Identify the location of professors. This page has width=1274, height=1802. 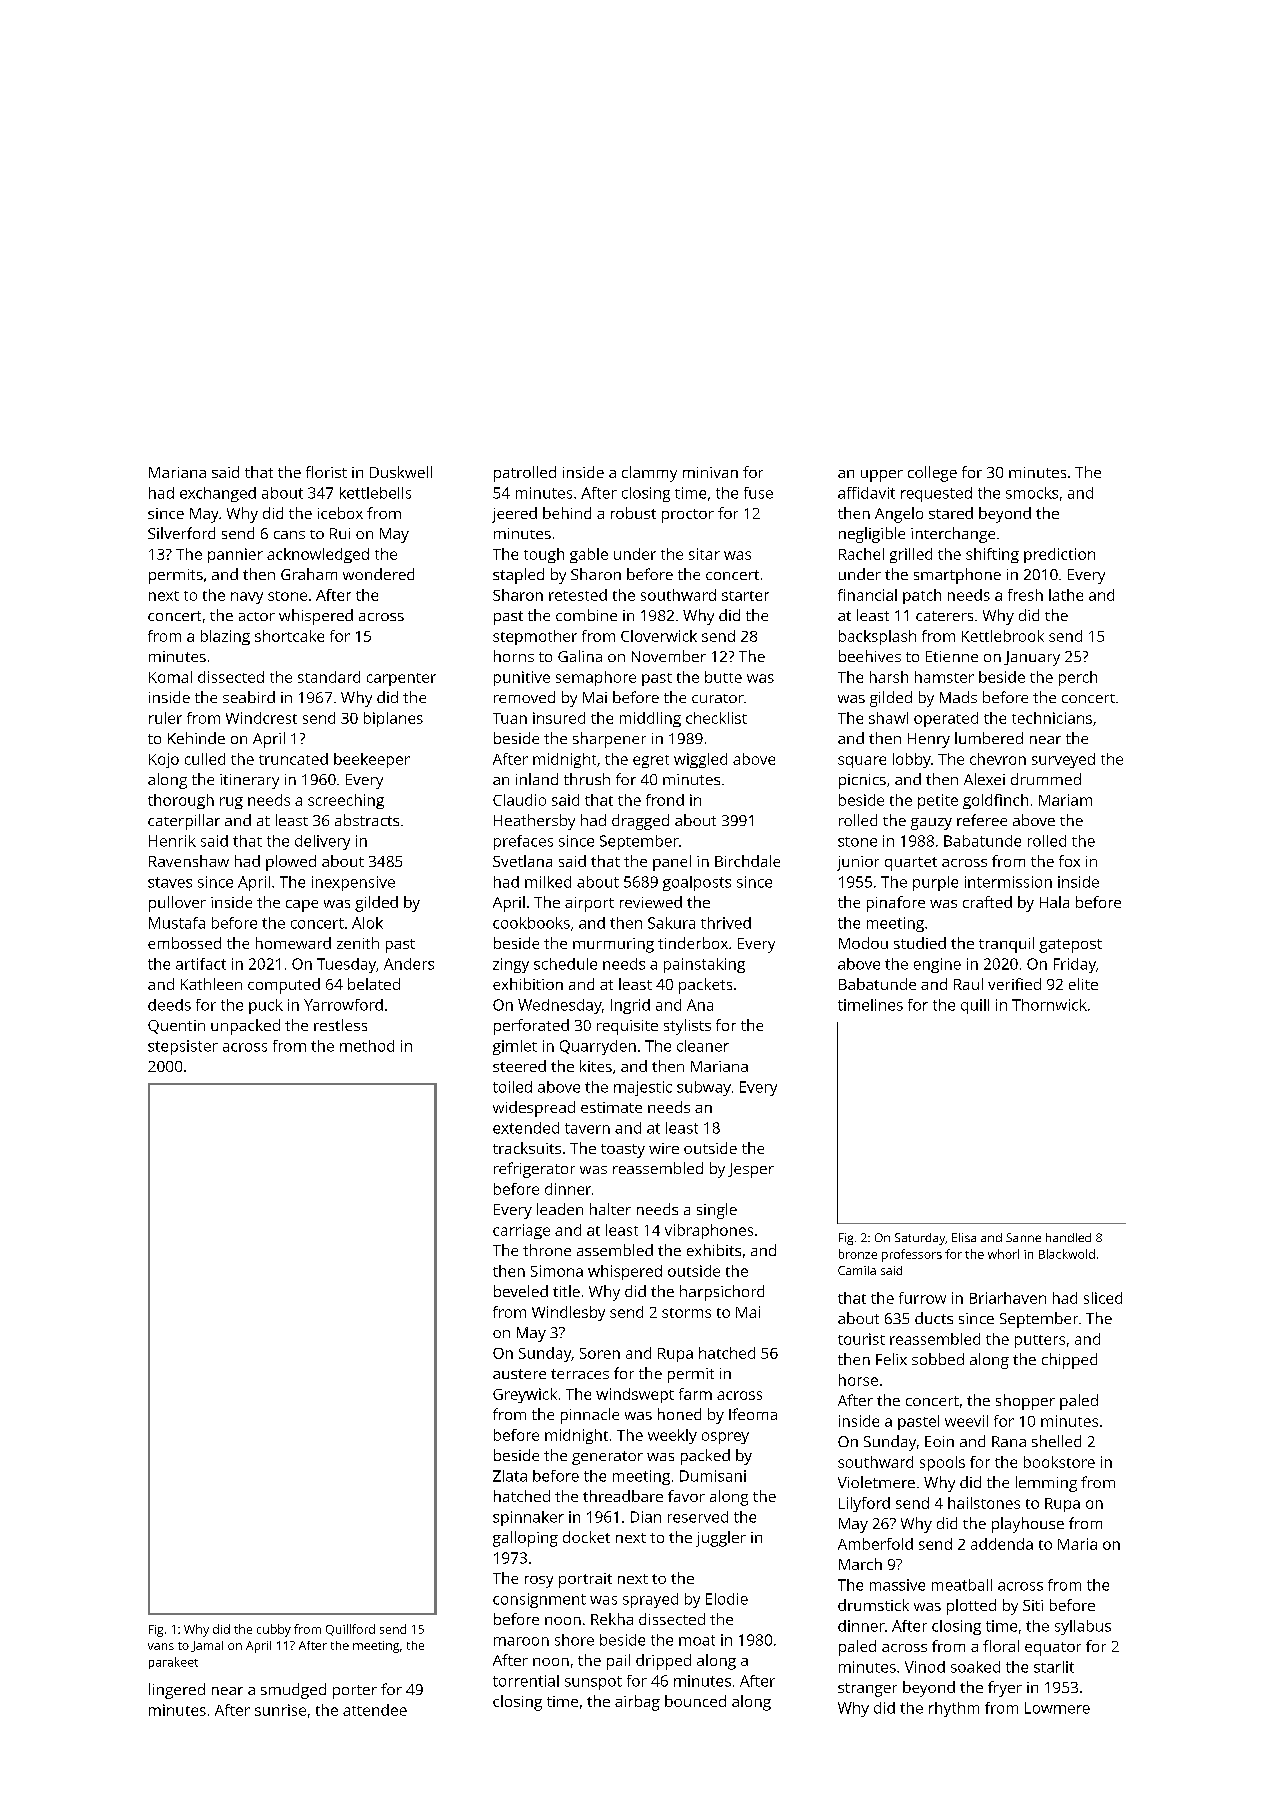
(912, 1255).
